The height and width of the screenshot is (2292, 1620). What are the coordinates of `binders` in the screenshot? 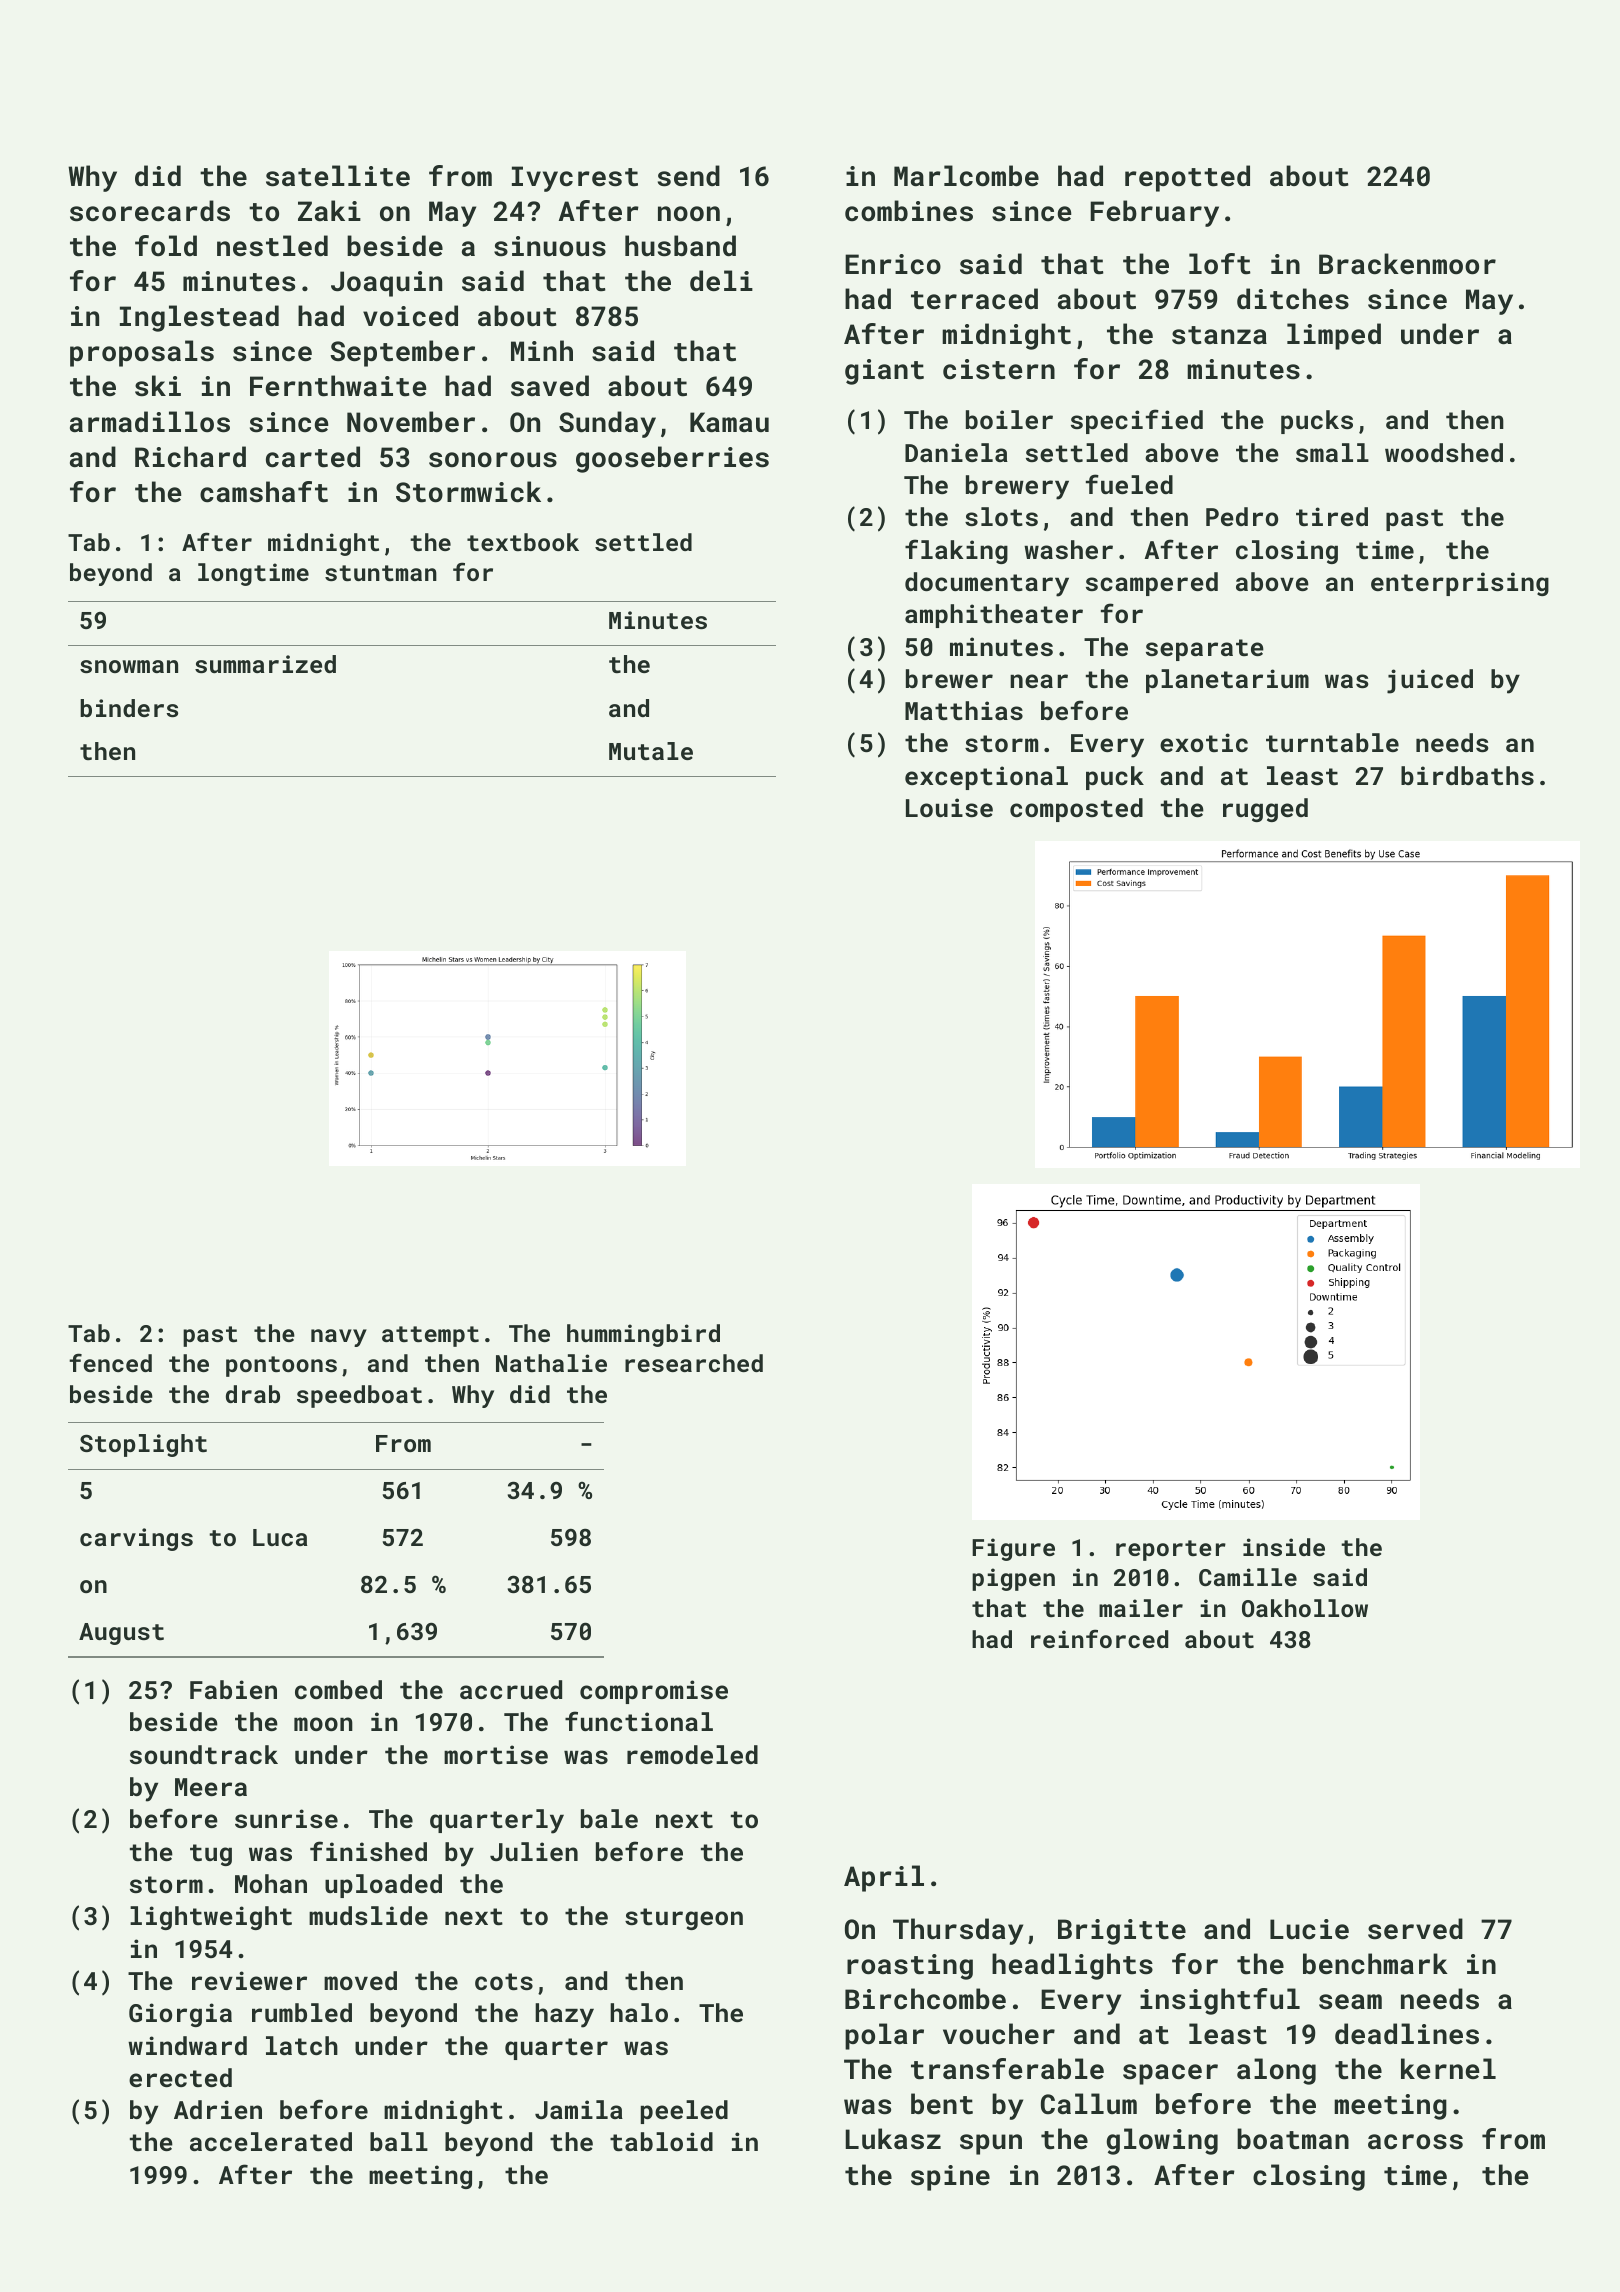 It's located at (129, 708).
